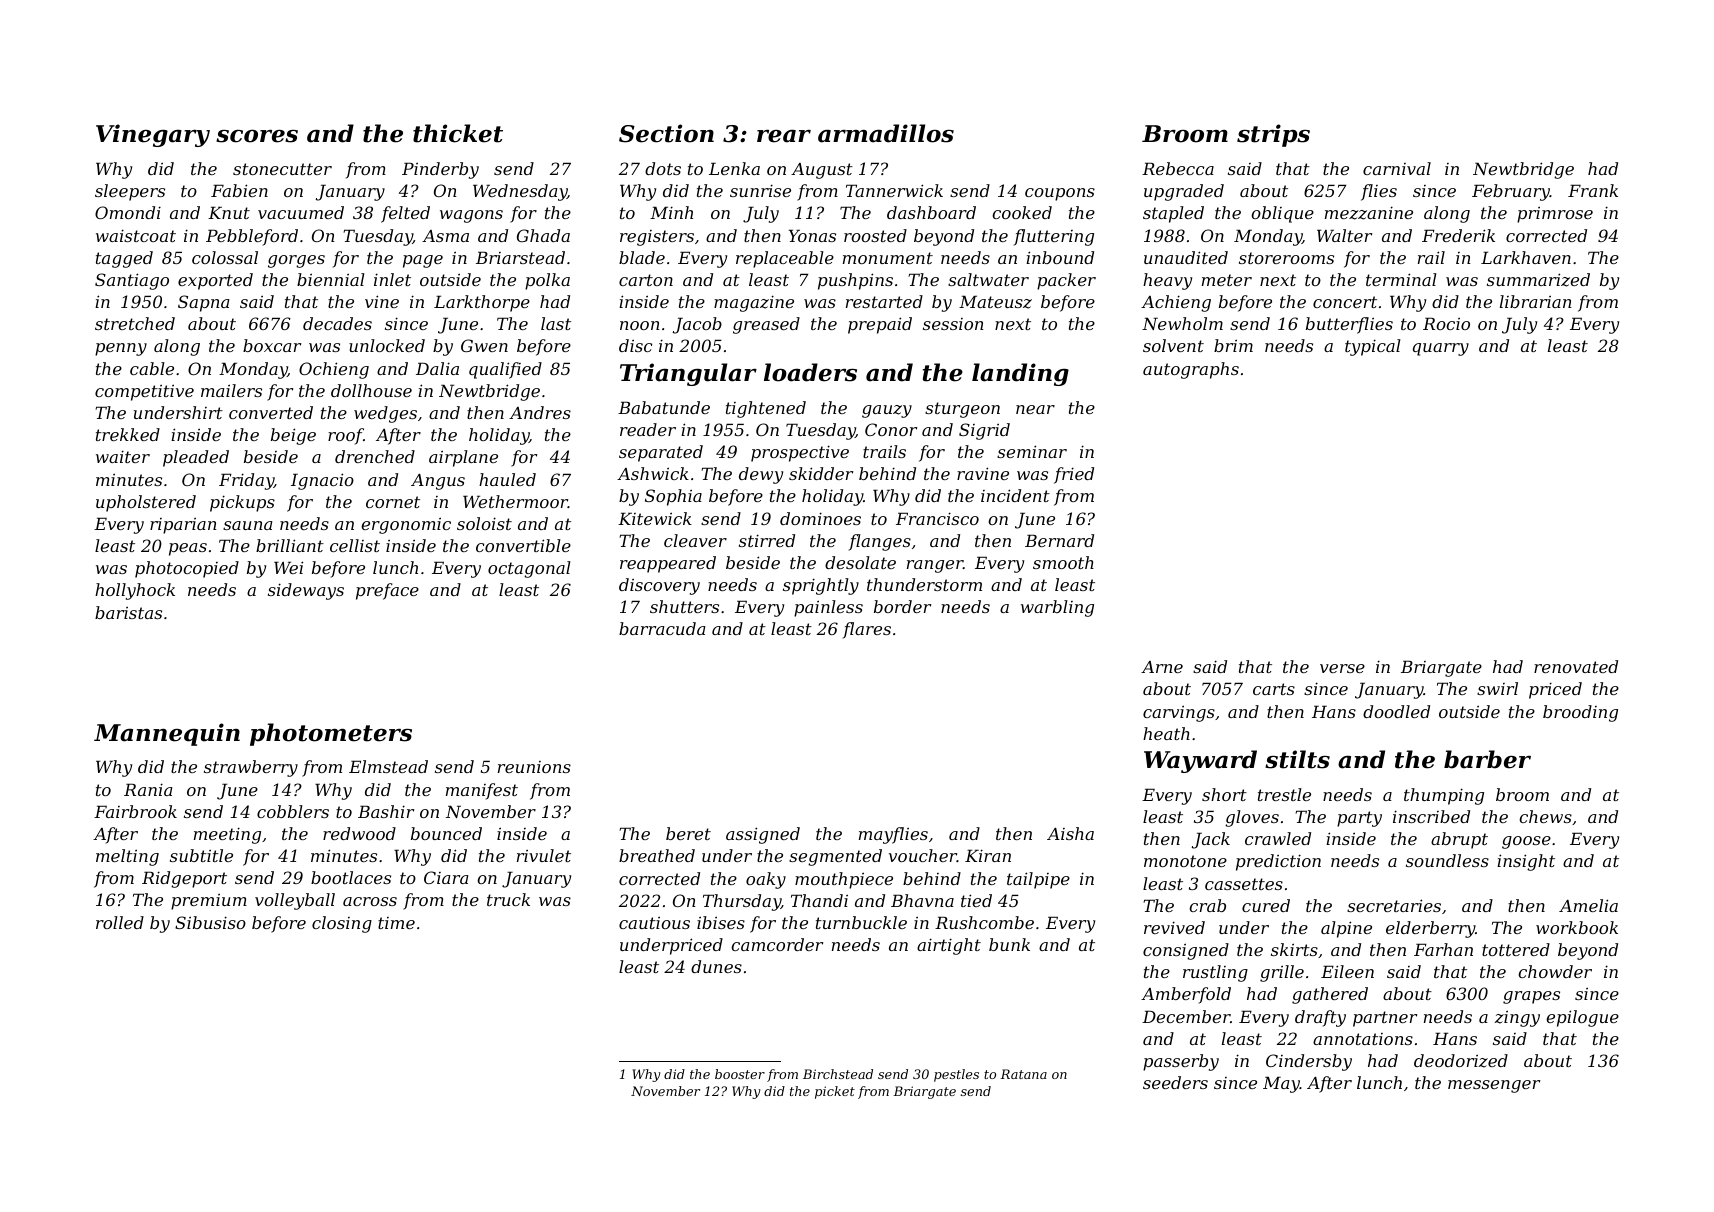 Image resolution: width=1714 pixels, height=1212 pixels. I want to click on February, so click(1511, 192).
